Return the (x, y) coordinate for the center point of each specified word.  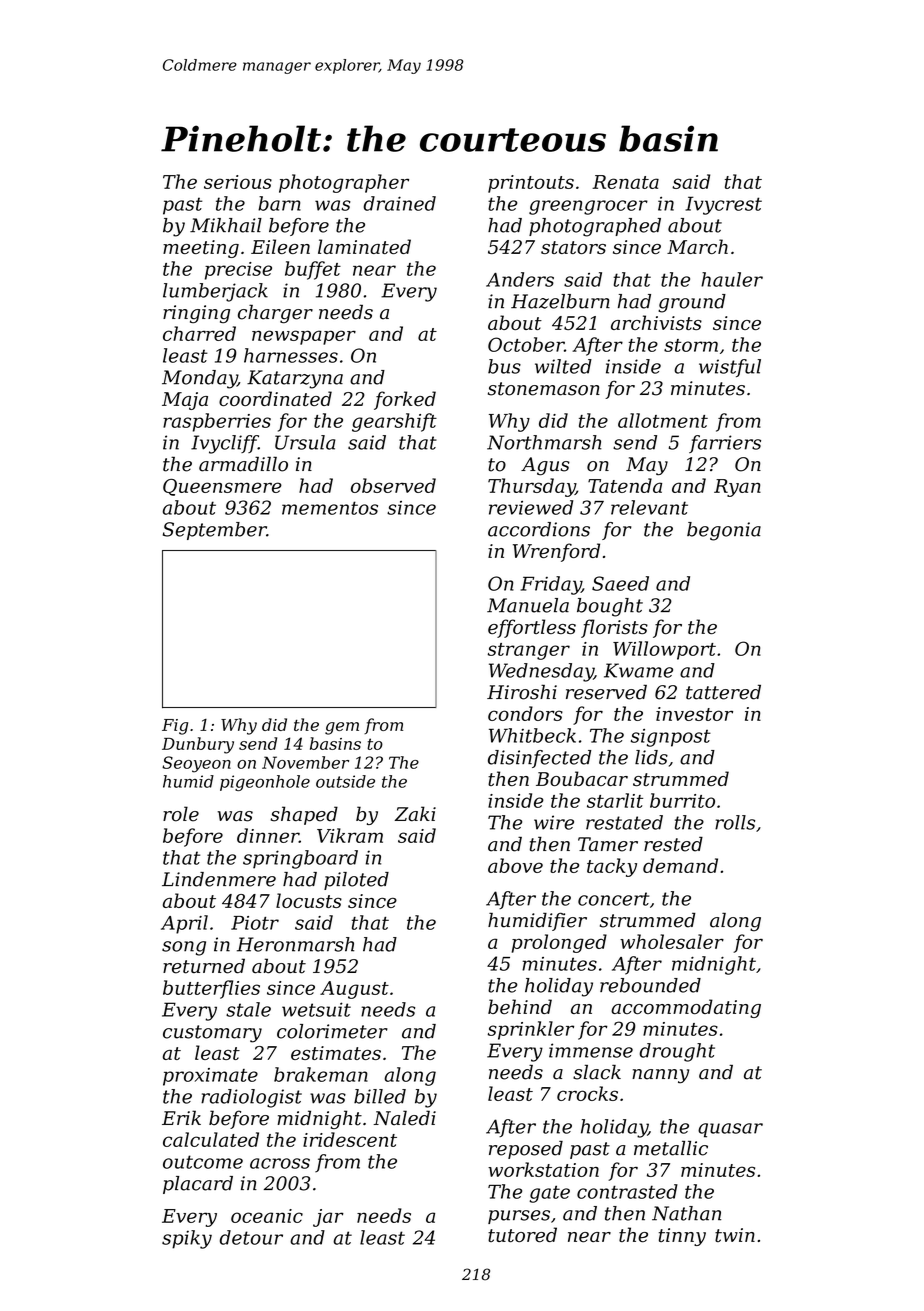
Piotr (255, 923)
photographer (344, 183)
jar (328, 1218)
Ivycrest (723, 205)
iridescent (350, 1139)
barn (279, 203)
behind (520, 1006)
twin (735, 1235)
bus (504, 366)
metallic (671, 1148)
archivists (656, 322)
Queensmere (222, 487)
